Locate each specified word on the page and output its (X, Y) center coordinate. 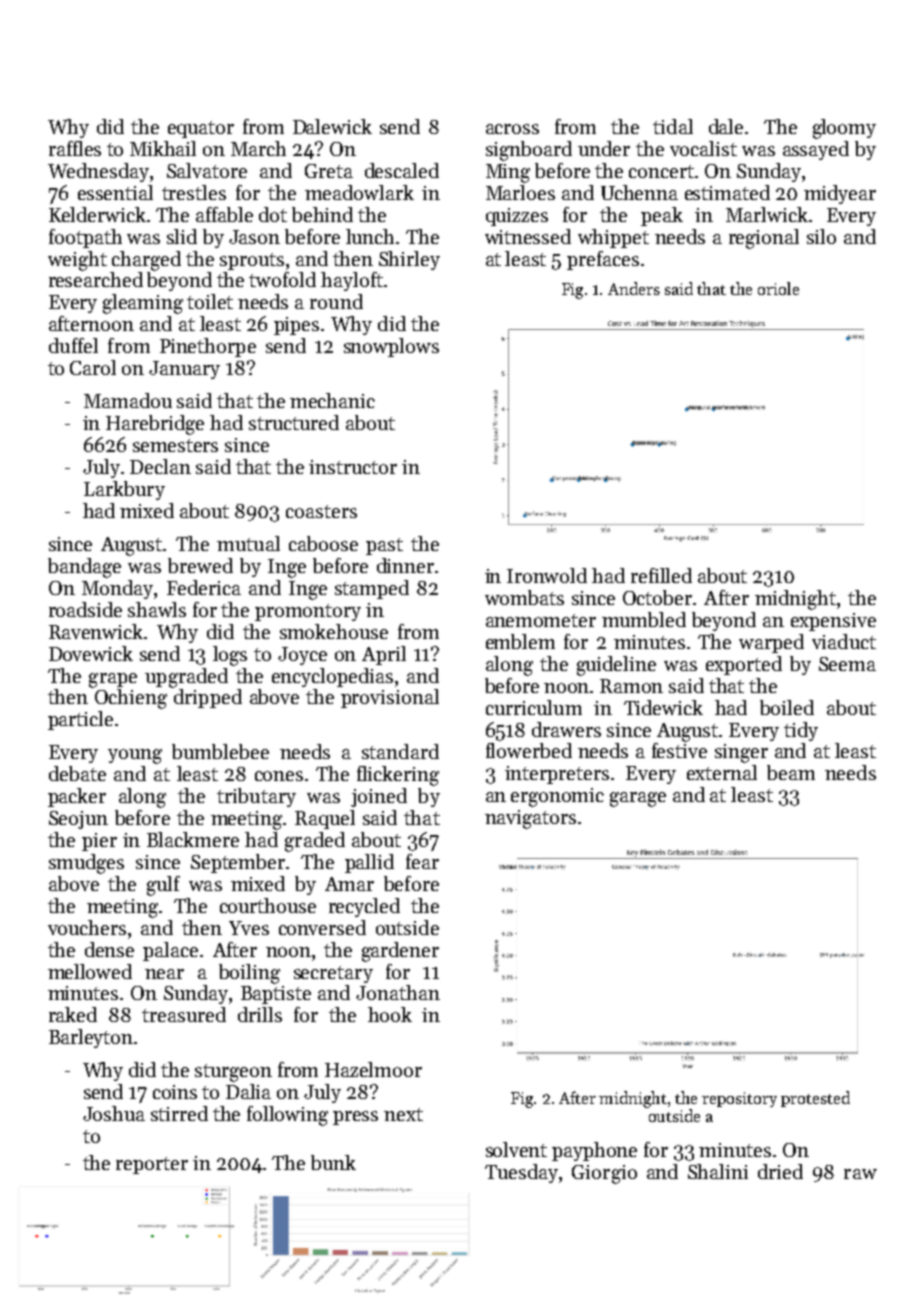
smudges (86, 864)
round (336, 301)
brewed (200, 565)
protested (815, 1099)
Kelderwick (97, 214)
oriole (778, 288)
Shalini (718, 1171)
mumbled (644, 619)
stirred (179, 1113)
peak (662, 216)
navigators (530, 819)
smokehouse (334, 631)
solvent (516, 1149)
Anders (634, 288)
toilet (210, 301)
